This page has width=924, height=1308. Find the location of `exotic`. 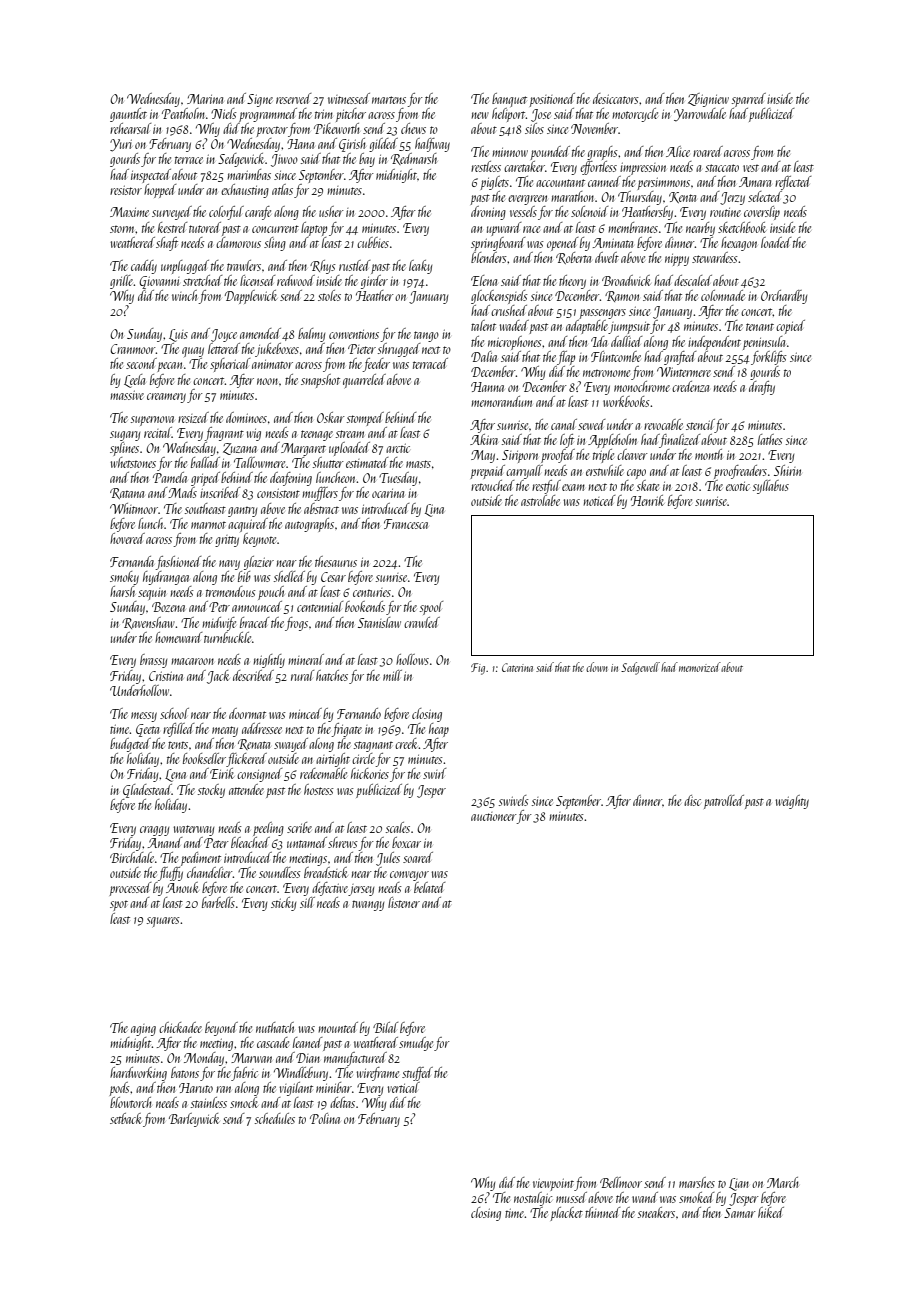

exotic is located at coordinates (738, 486).
